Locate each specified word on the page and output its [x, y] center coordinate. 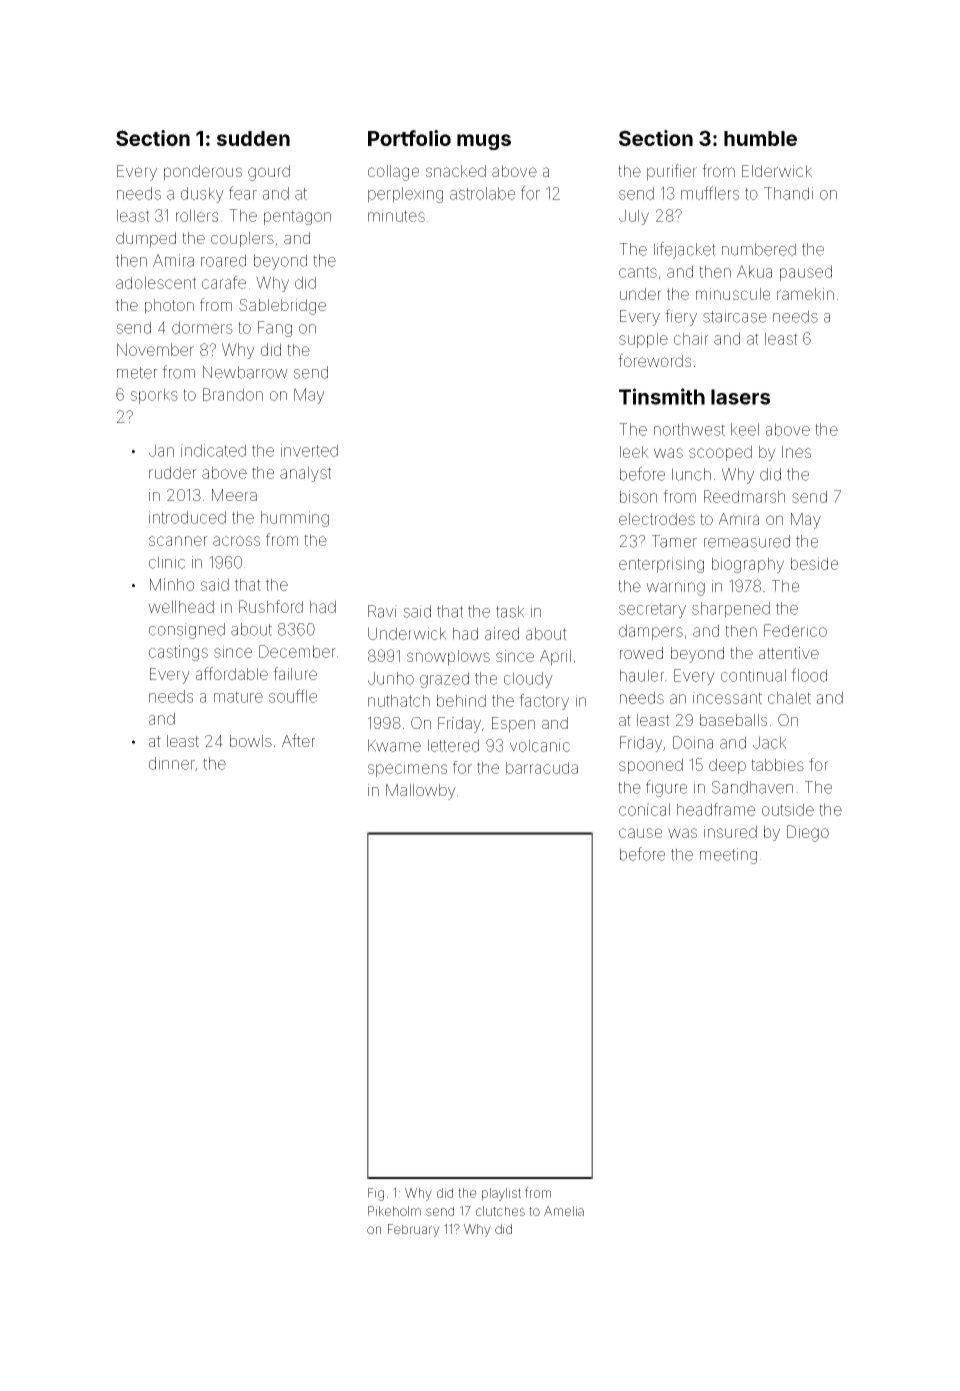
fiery [681, 317]
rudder [173, 472]
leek [634, 452]
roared [223, 260]
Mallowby [421, 792]
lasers [740, 397]
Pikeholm [394, 1211]
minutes [396, 216]
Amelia [564, 1211]
